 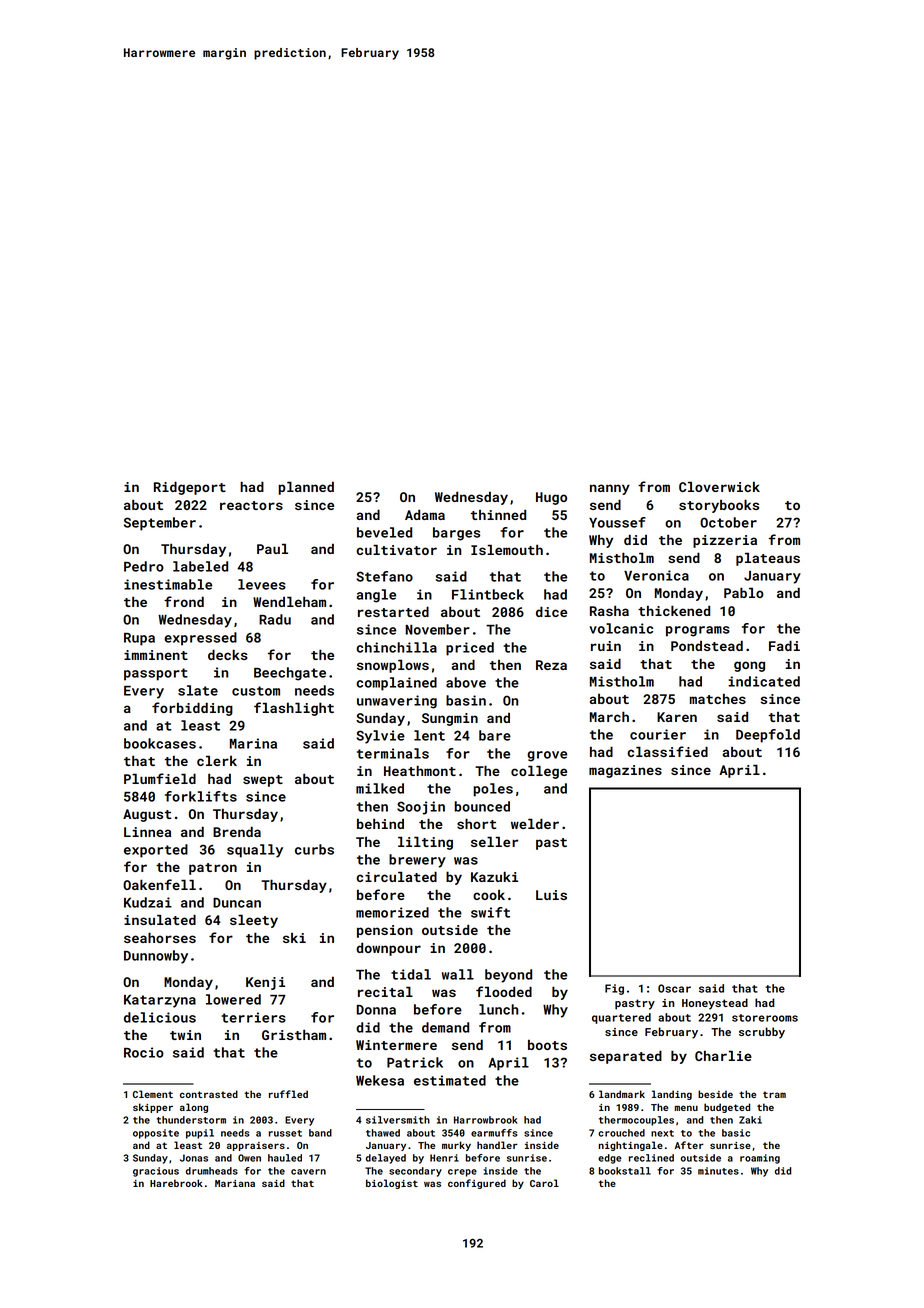 I want to click on Deepfold, so click(x=768, y=736).
